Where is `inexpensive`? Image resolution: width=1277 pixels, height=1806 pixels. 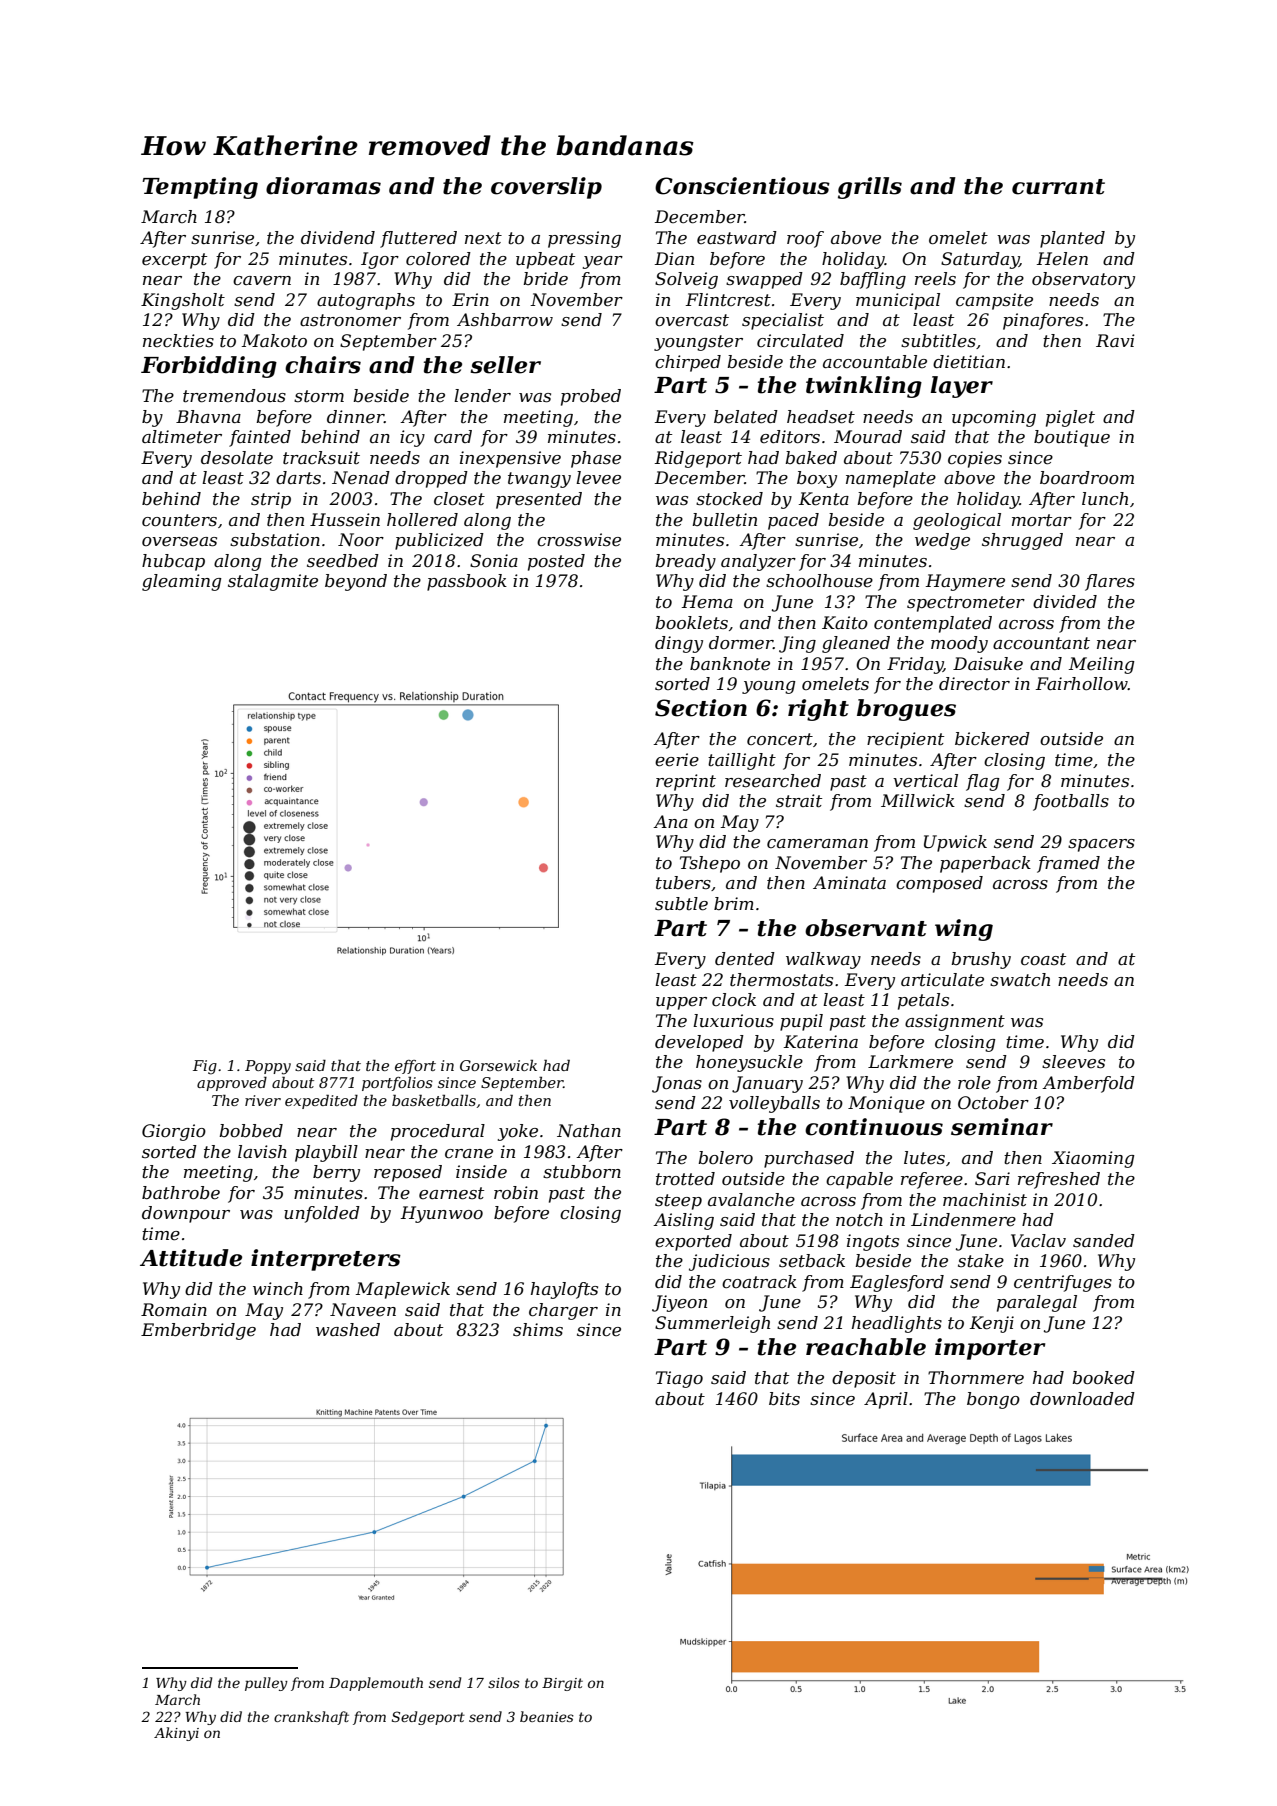
inexpensive is located at coordinates (510, 459).
